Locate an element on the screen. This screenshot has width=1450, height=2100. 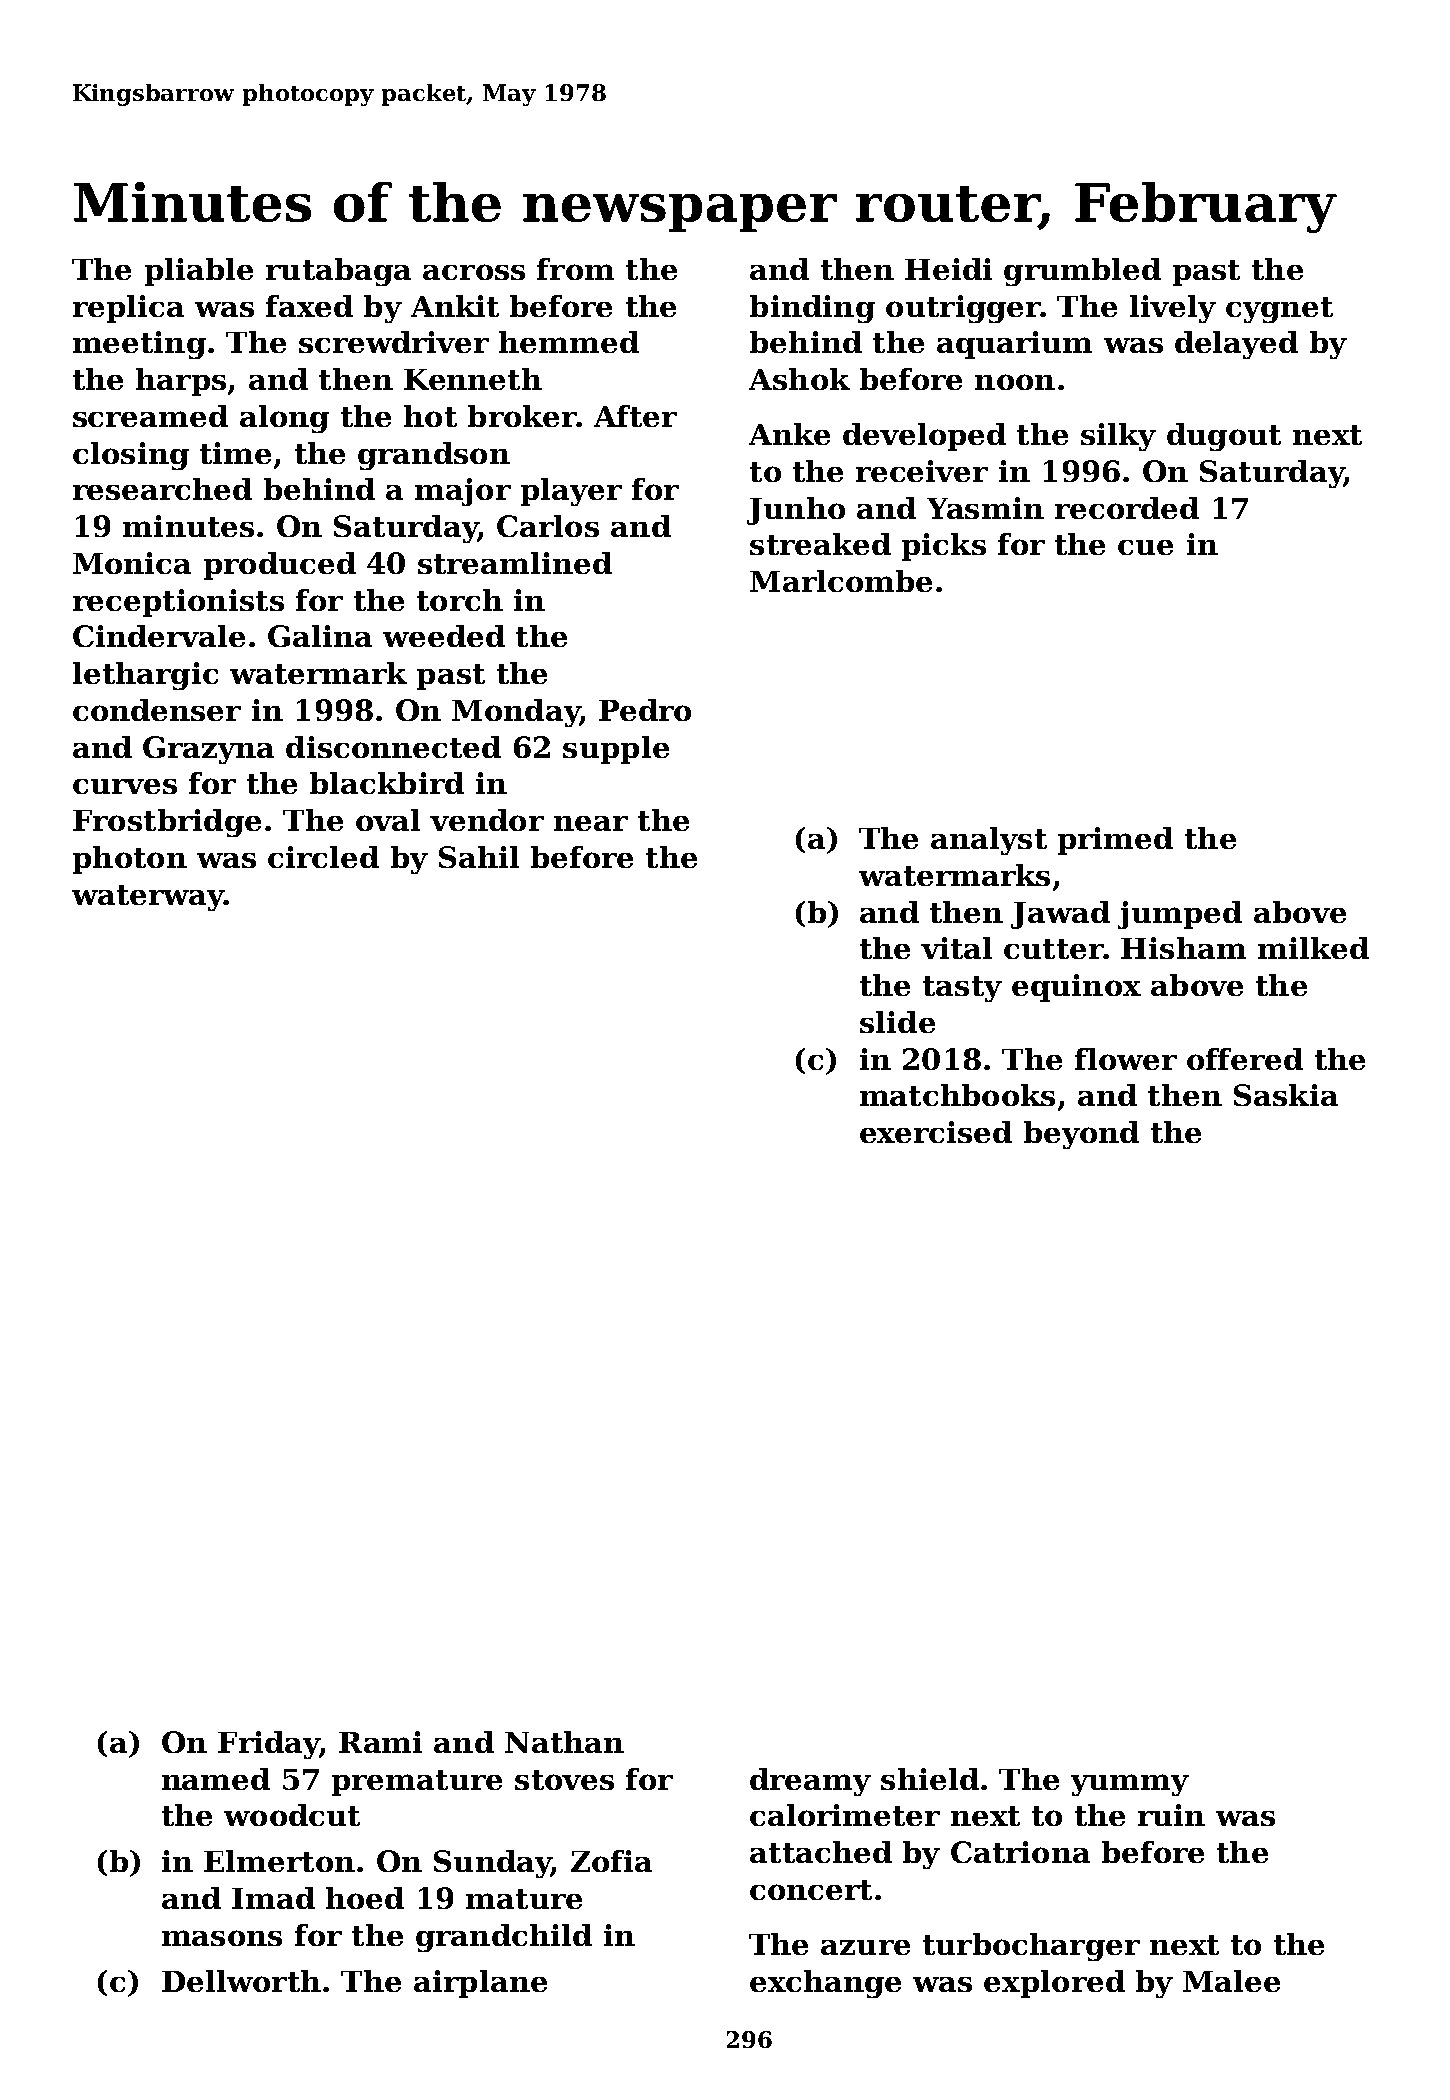
exercised is located at coordinates (936, 1132).
